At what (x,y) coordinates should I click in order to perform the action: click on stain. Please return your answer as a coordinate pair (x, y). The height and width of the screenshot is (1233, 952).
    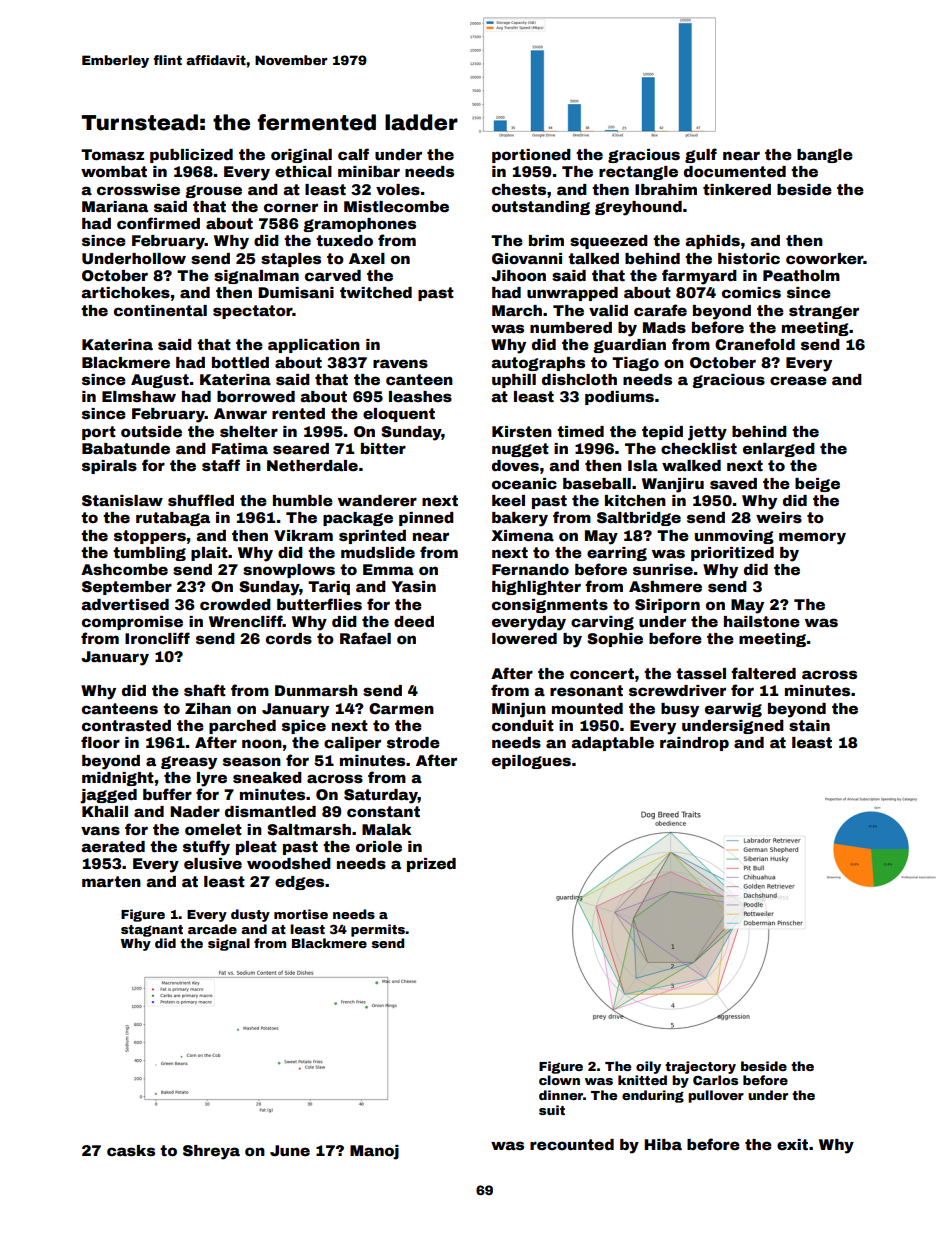
    Looking at the image, I should click on (809, 725).
